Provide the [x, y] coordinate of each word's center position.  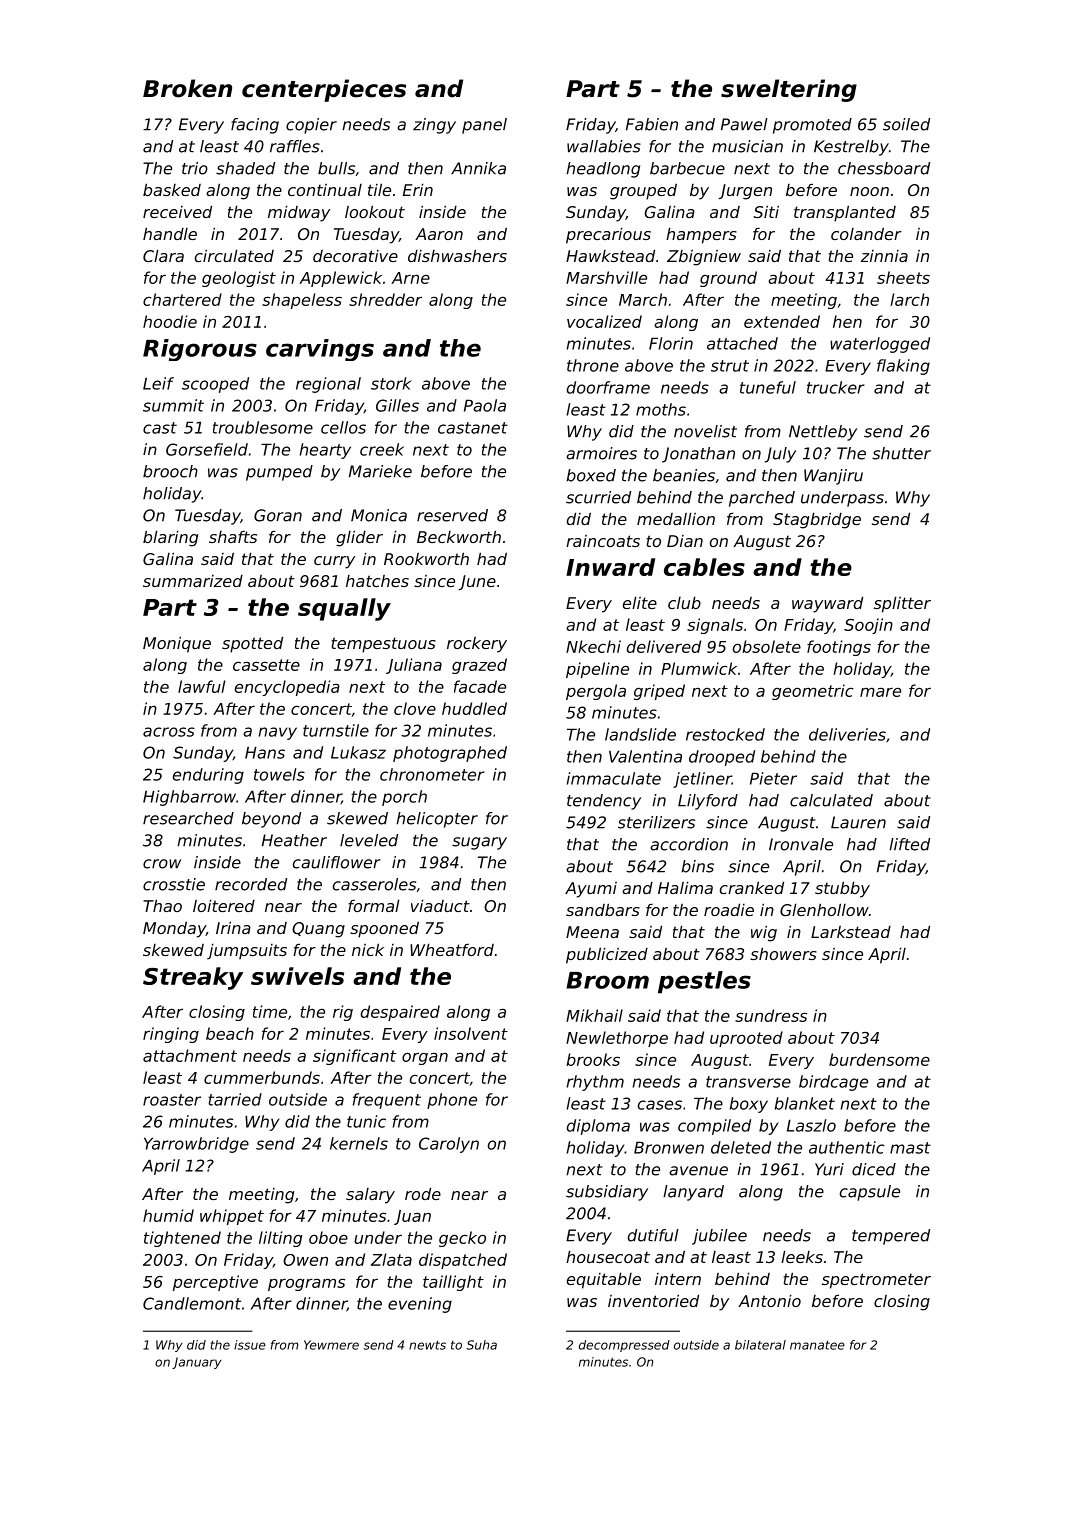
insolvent [471, 1033]
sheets [903, 277]
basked [172, 189]
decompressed [624, 1346]
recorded [251, 884]
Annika [478, 168]
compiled [714, 1127]
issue [250, 1345]
